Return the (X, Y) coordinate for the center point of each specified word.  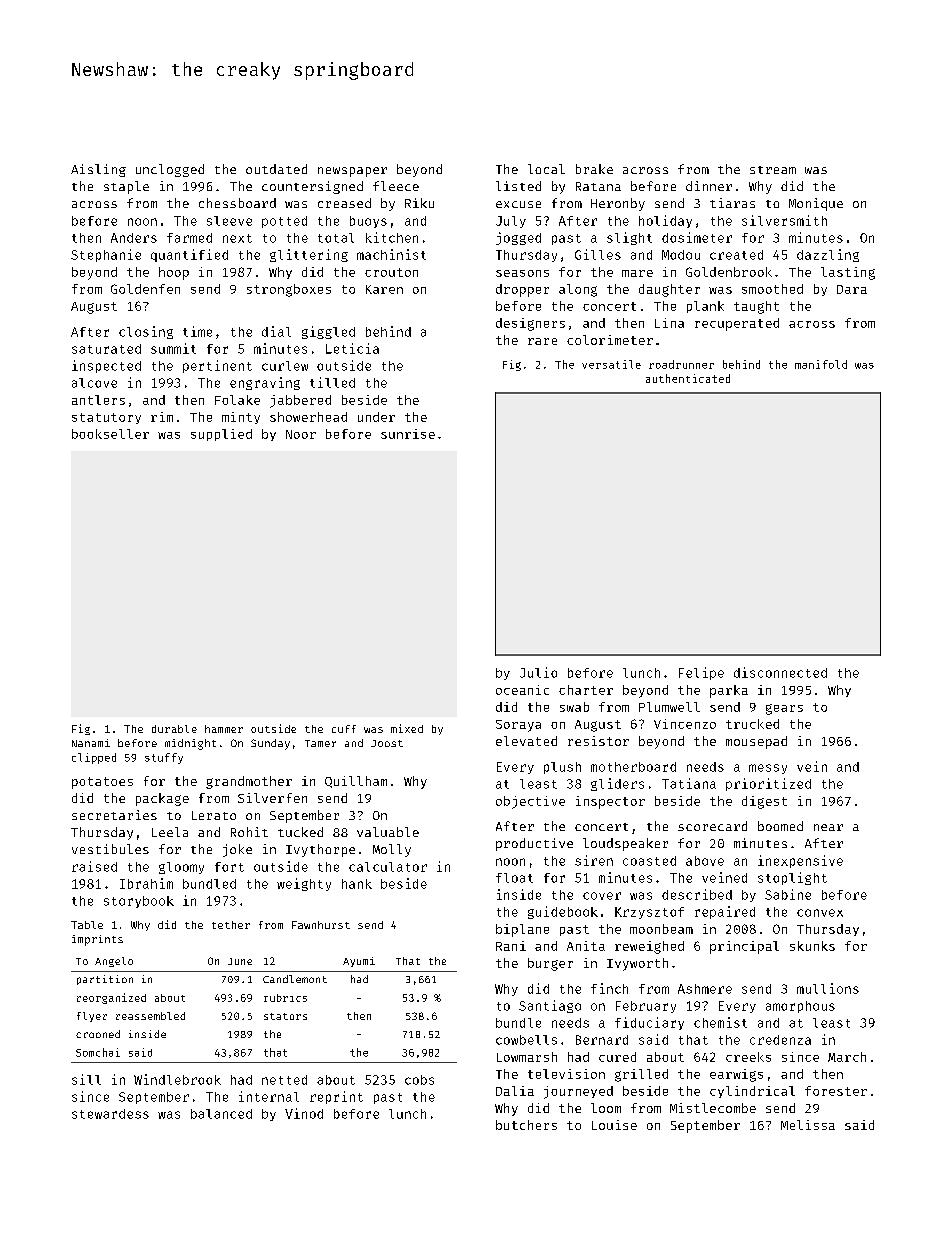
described (697, 894)
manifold (821, 364)
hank (357, 884)
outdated (276, 169)
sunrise (408, 434)
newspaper (352, 172)
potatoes (102, 783)
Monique (816, 204)
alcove (94, 383)
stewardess (110, 1114)
